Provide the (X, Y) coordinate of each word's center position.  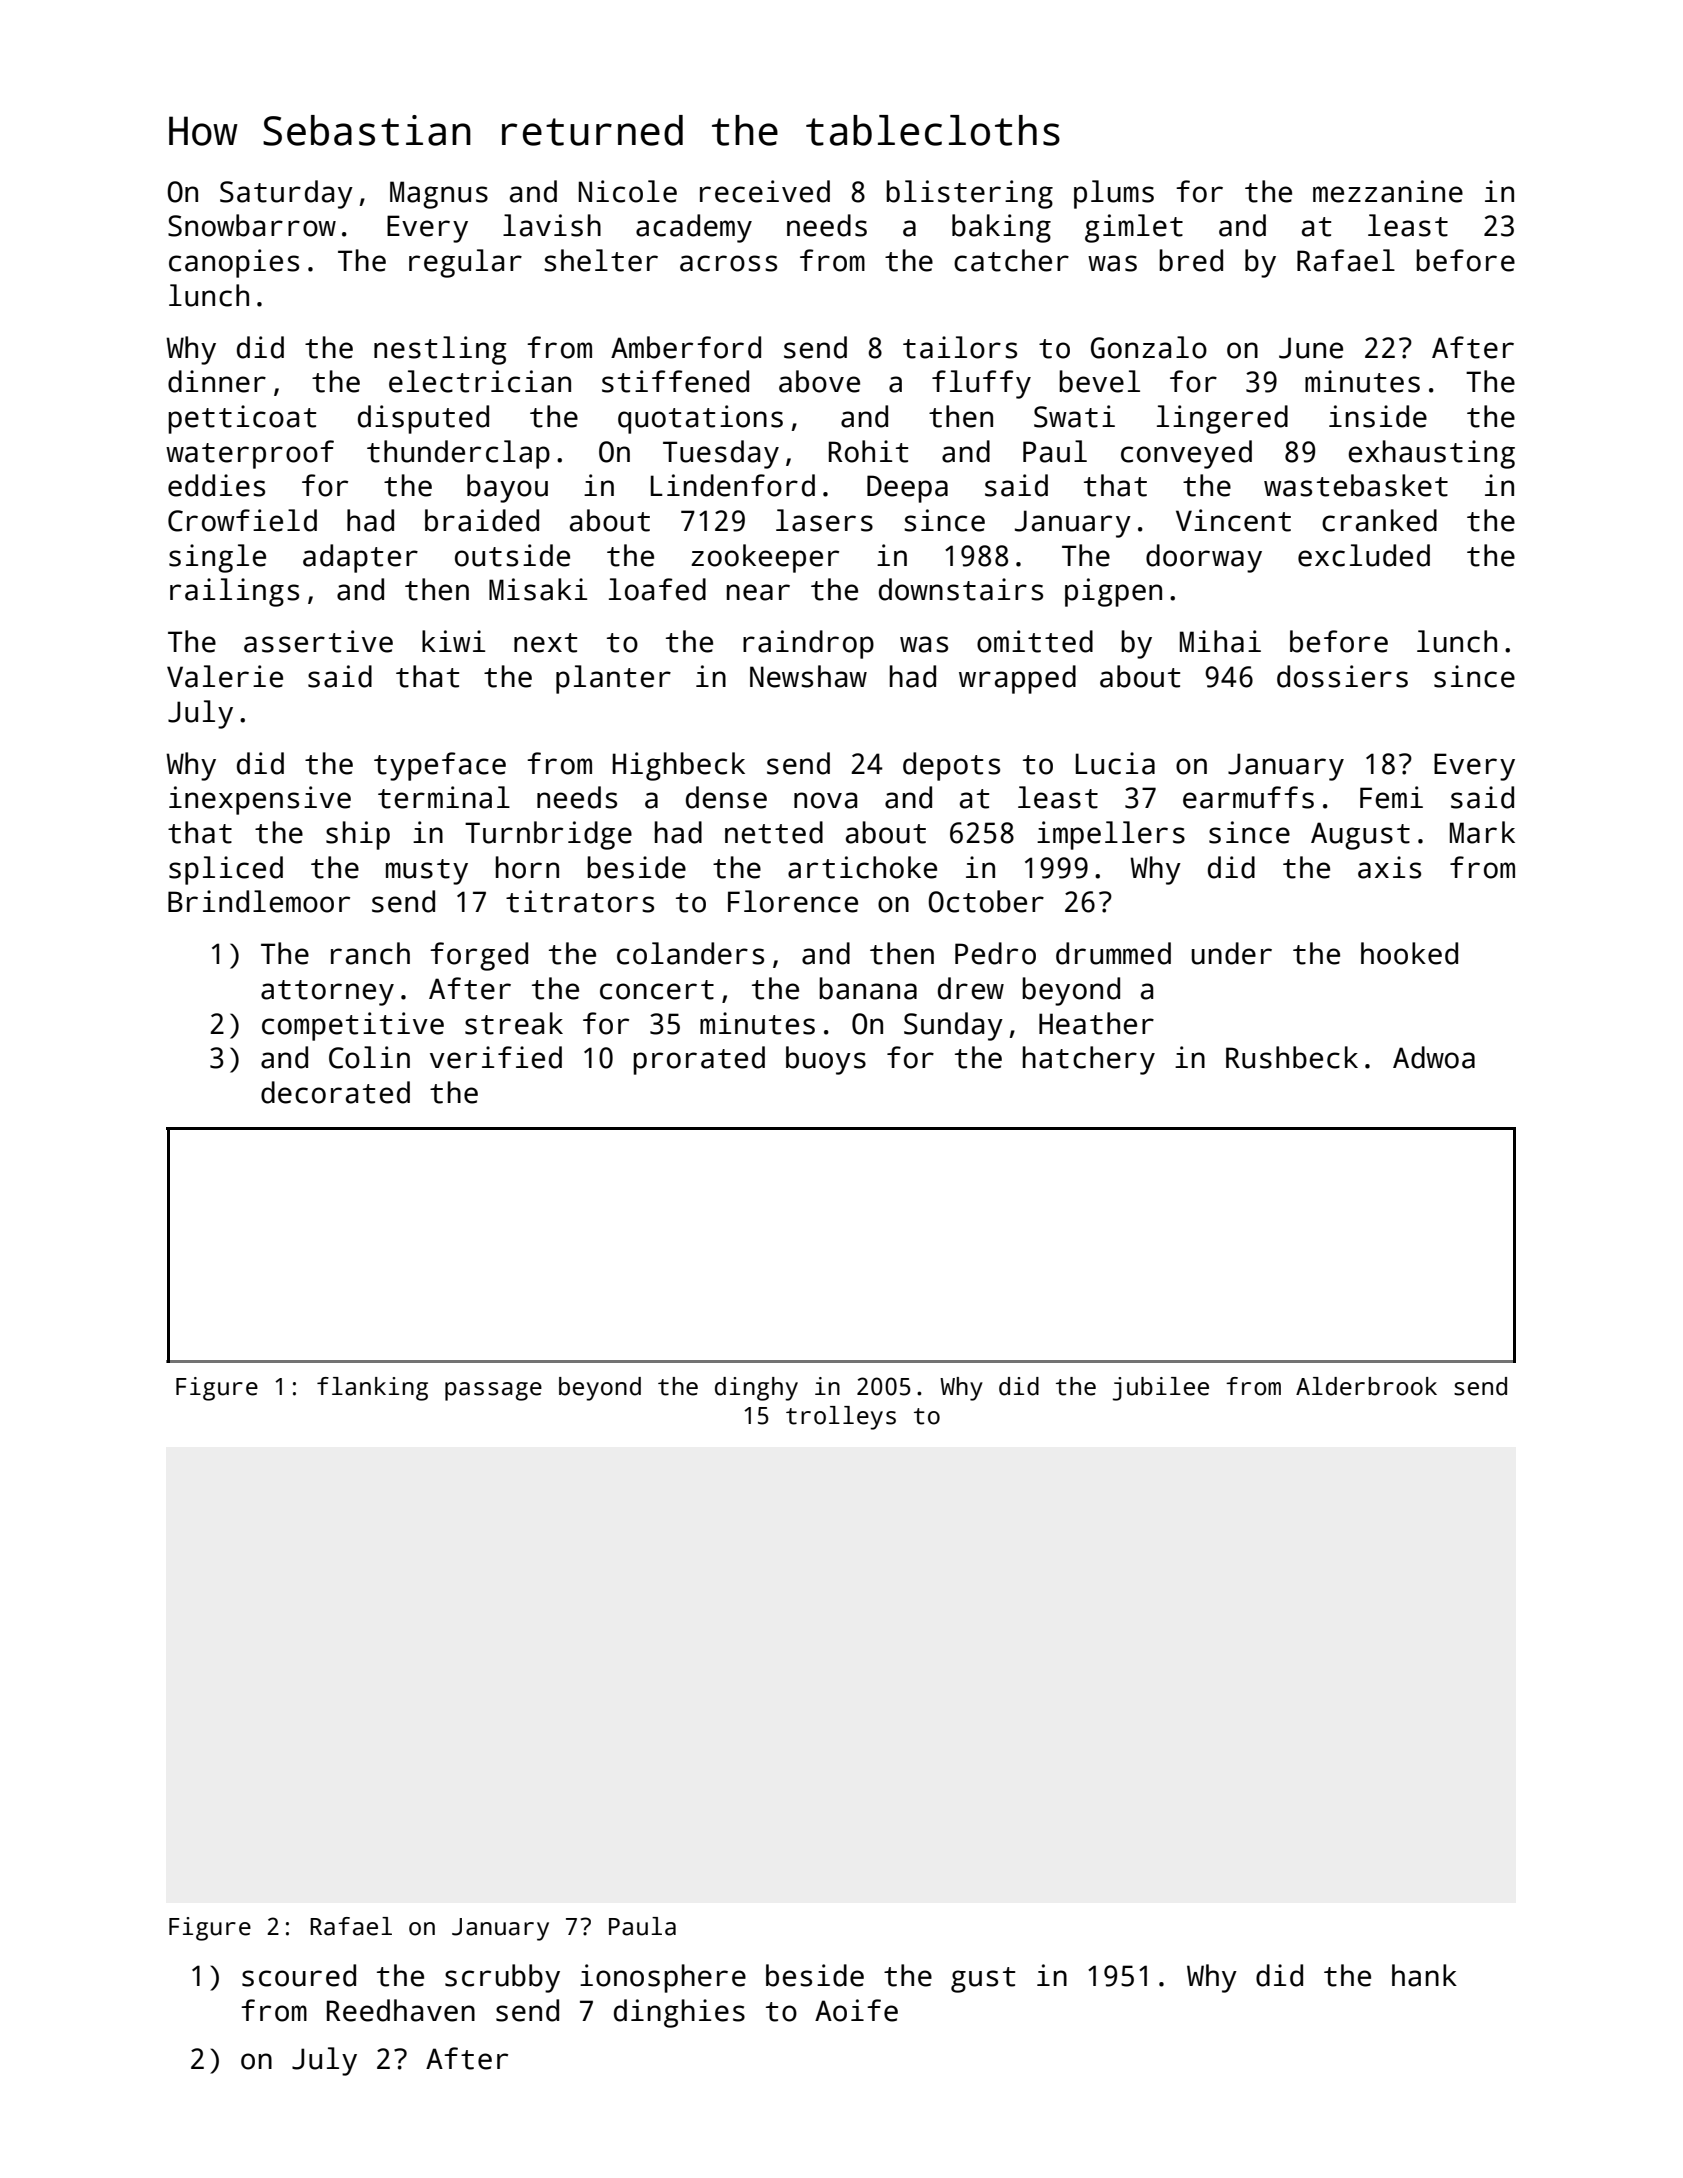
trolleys (841, 1418)
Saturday (286, 194)
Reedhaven (401, 2010)
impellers (1111, 835)
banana (868, 988)
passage (493, 1391)
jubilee (1161, 1389)
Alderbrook (1366, 1386)
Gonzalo (1149, 347)
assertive (318, 641)
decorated (335, 1092)
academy (694, 228)
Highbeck (679, 766)
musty (427, 872)
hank (1424, 1975)
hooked (1409, 953)
